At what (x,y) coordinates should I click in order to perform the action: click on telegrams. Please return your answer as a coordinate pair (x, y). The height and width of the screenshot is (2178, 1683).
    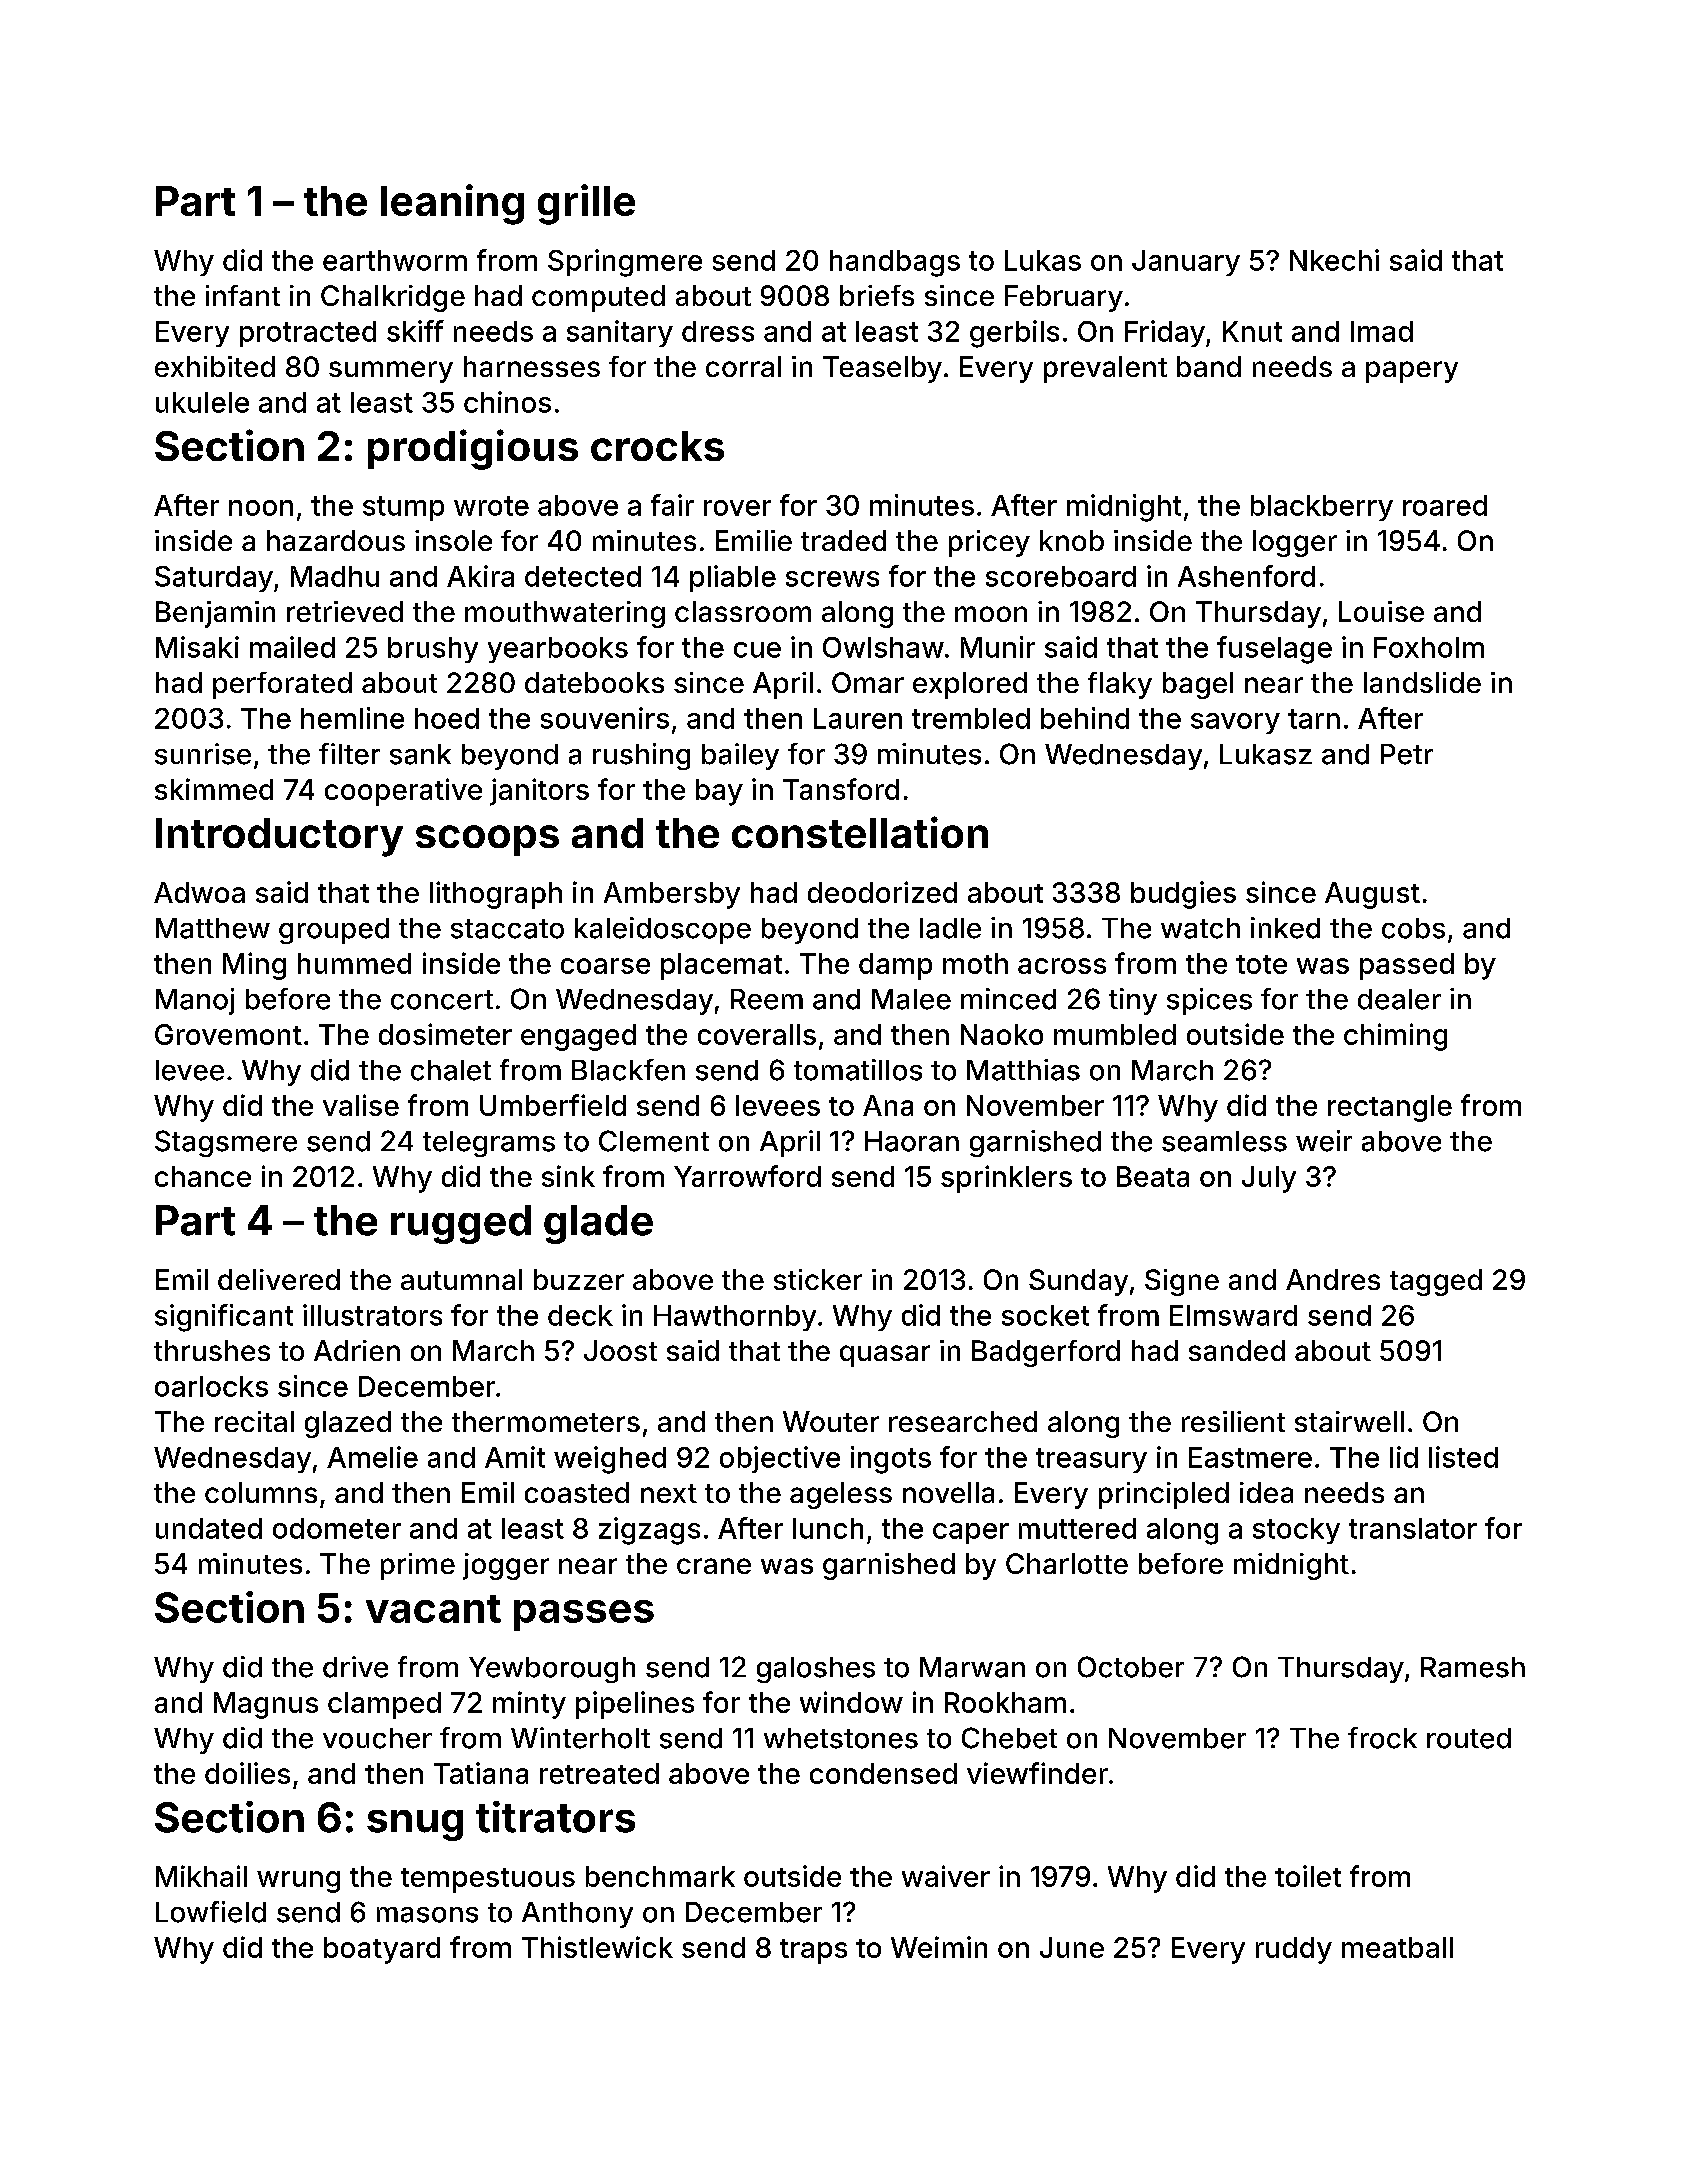
    Looking at the image, I should click on (489, 1144).
